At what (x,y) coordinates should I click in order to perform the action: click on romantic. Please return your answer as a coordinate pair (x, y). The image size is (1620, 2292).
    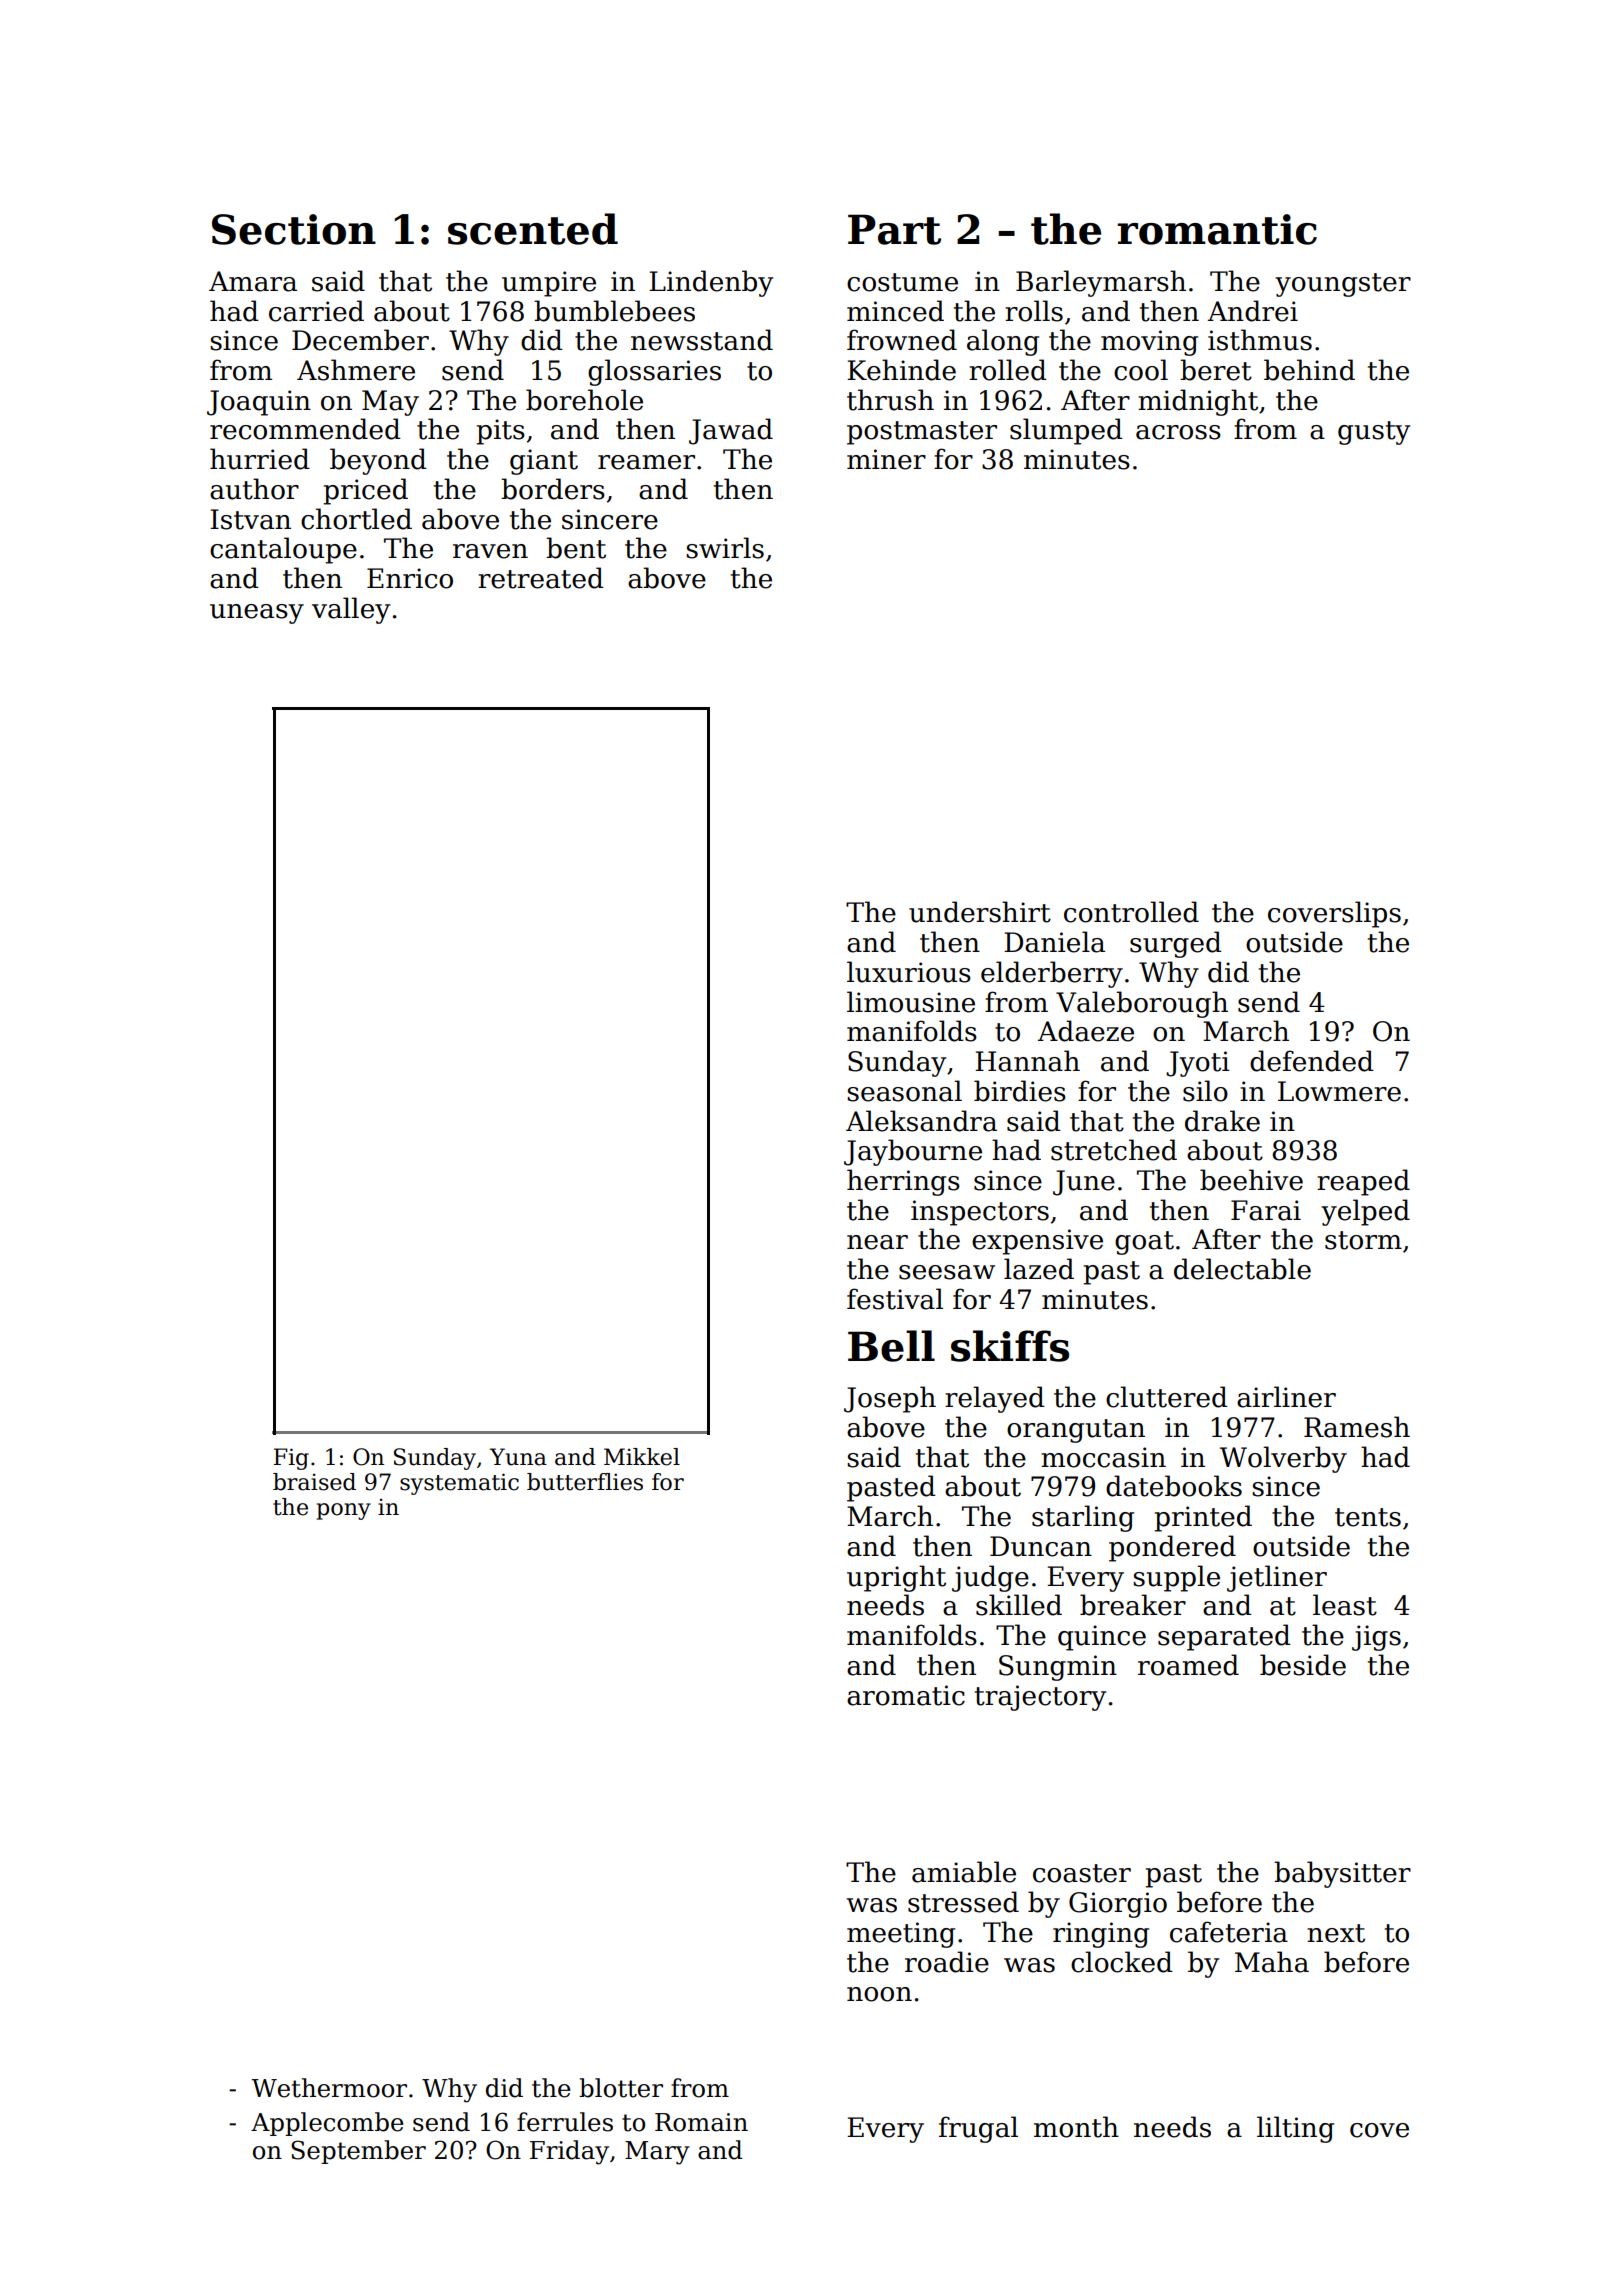
    Looking at the image, I should click on (1217, 229).
